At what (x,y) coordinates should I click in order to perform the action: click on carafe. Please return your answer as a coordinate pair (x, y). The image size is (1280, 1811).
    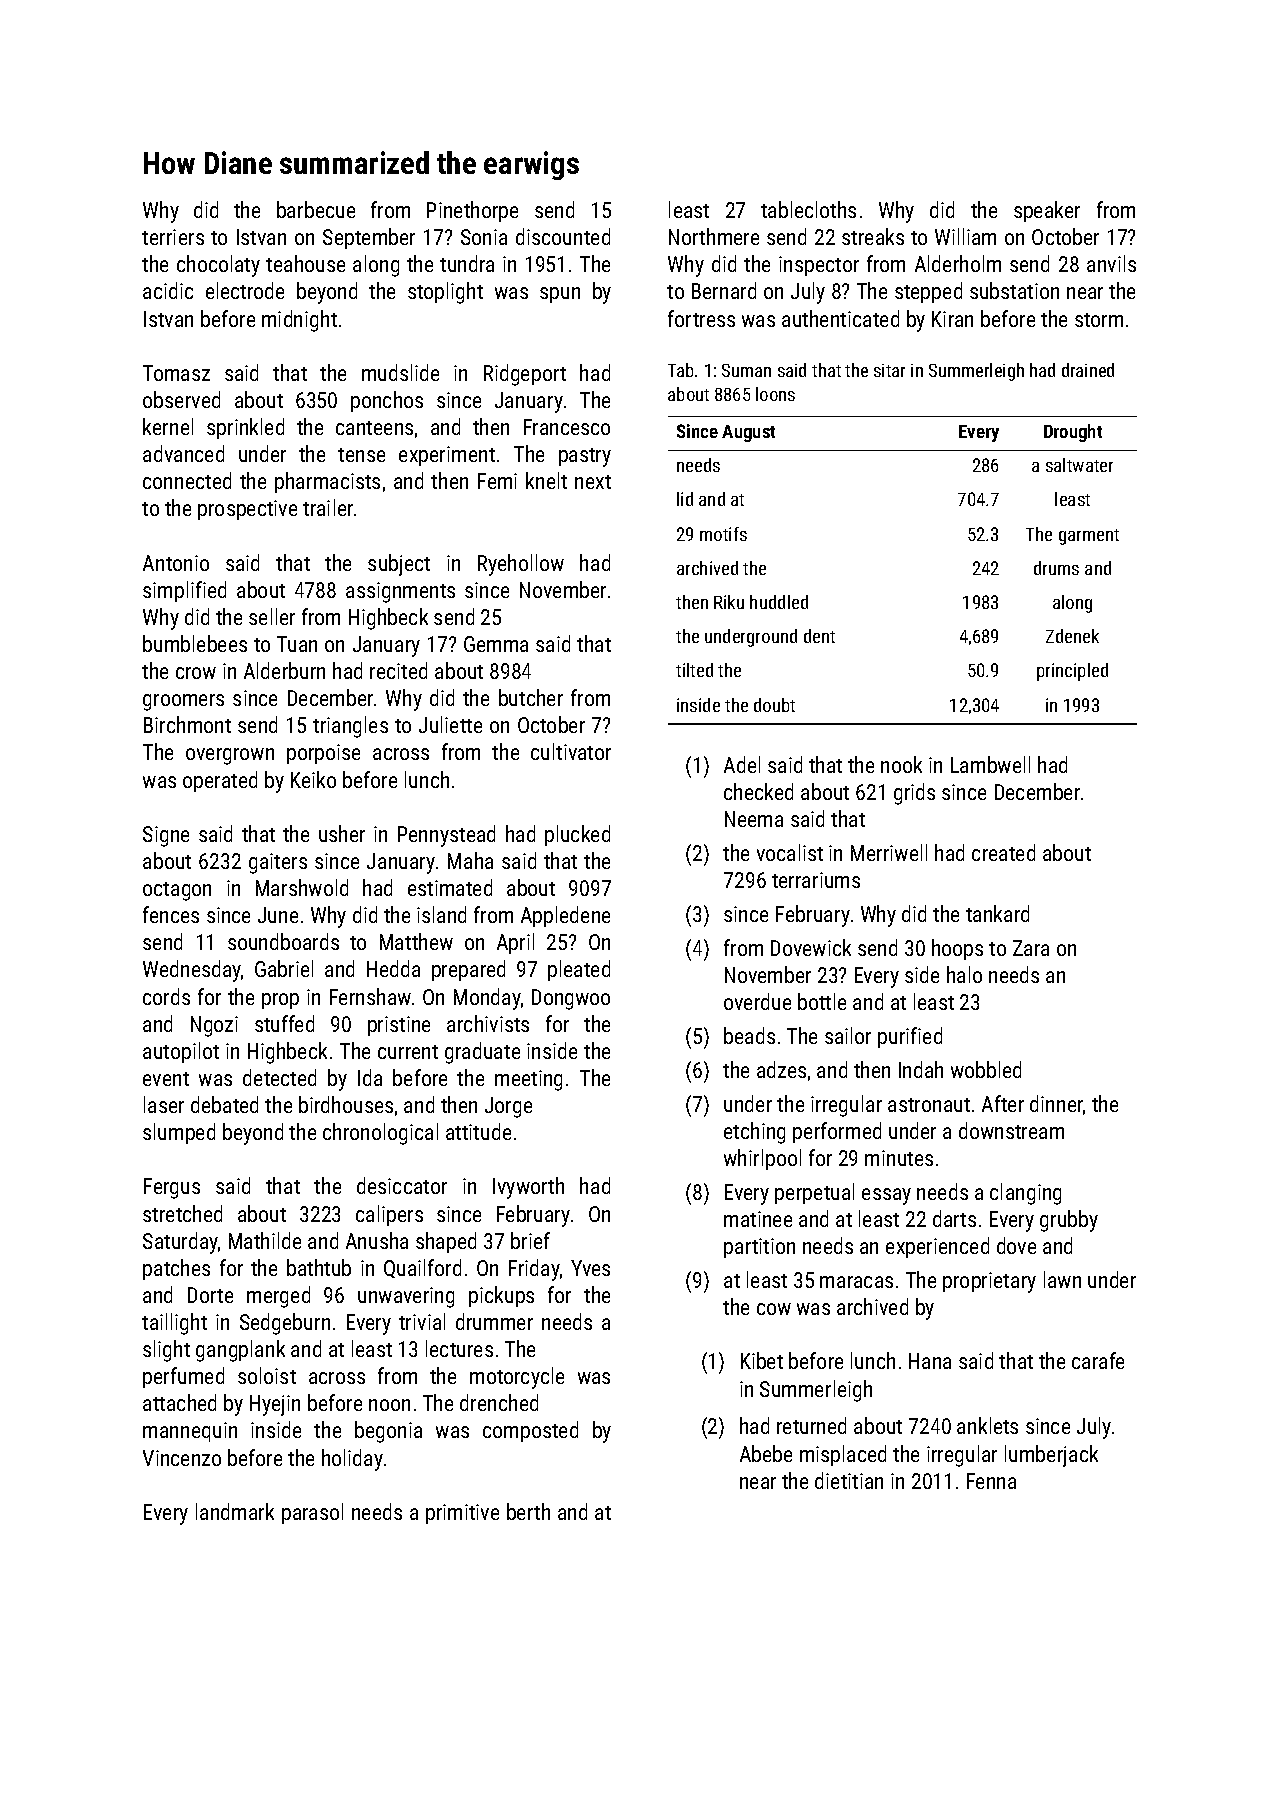
    Looking at the image, I should click on (1098, 1360).
